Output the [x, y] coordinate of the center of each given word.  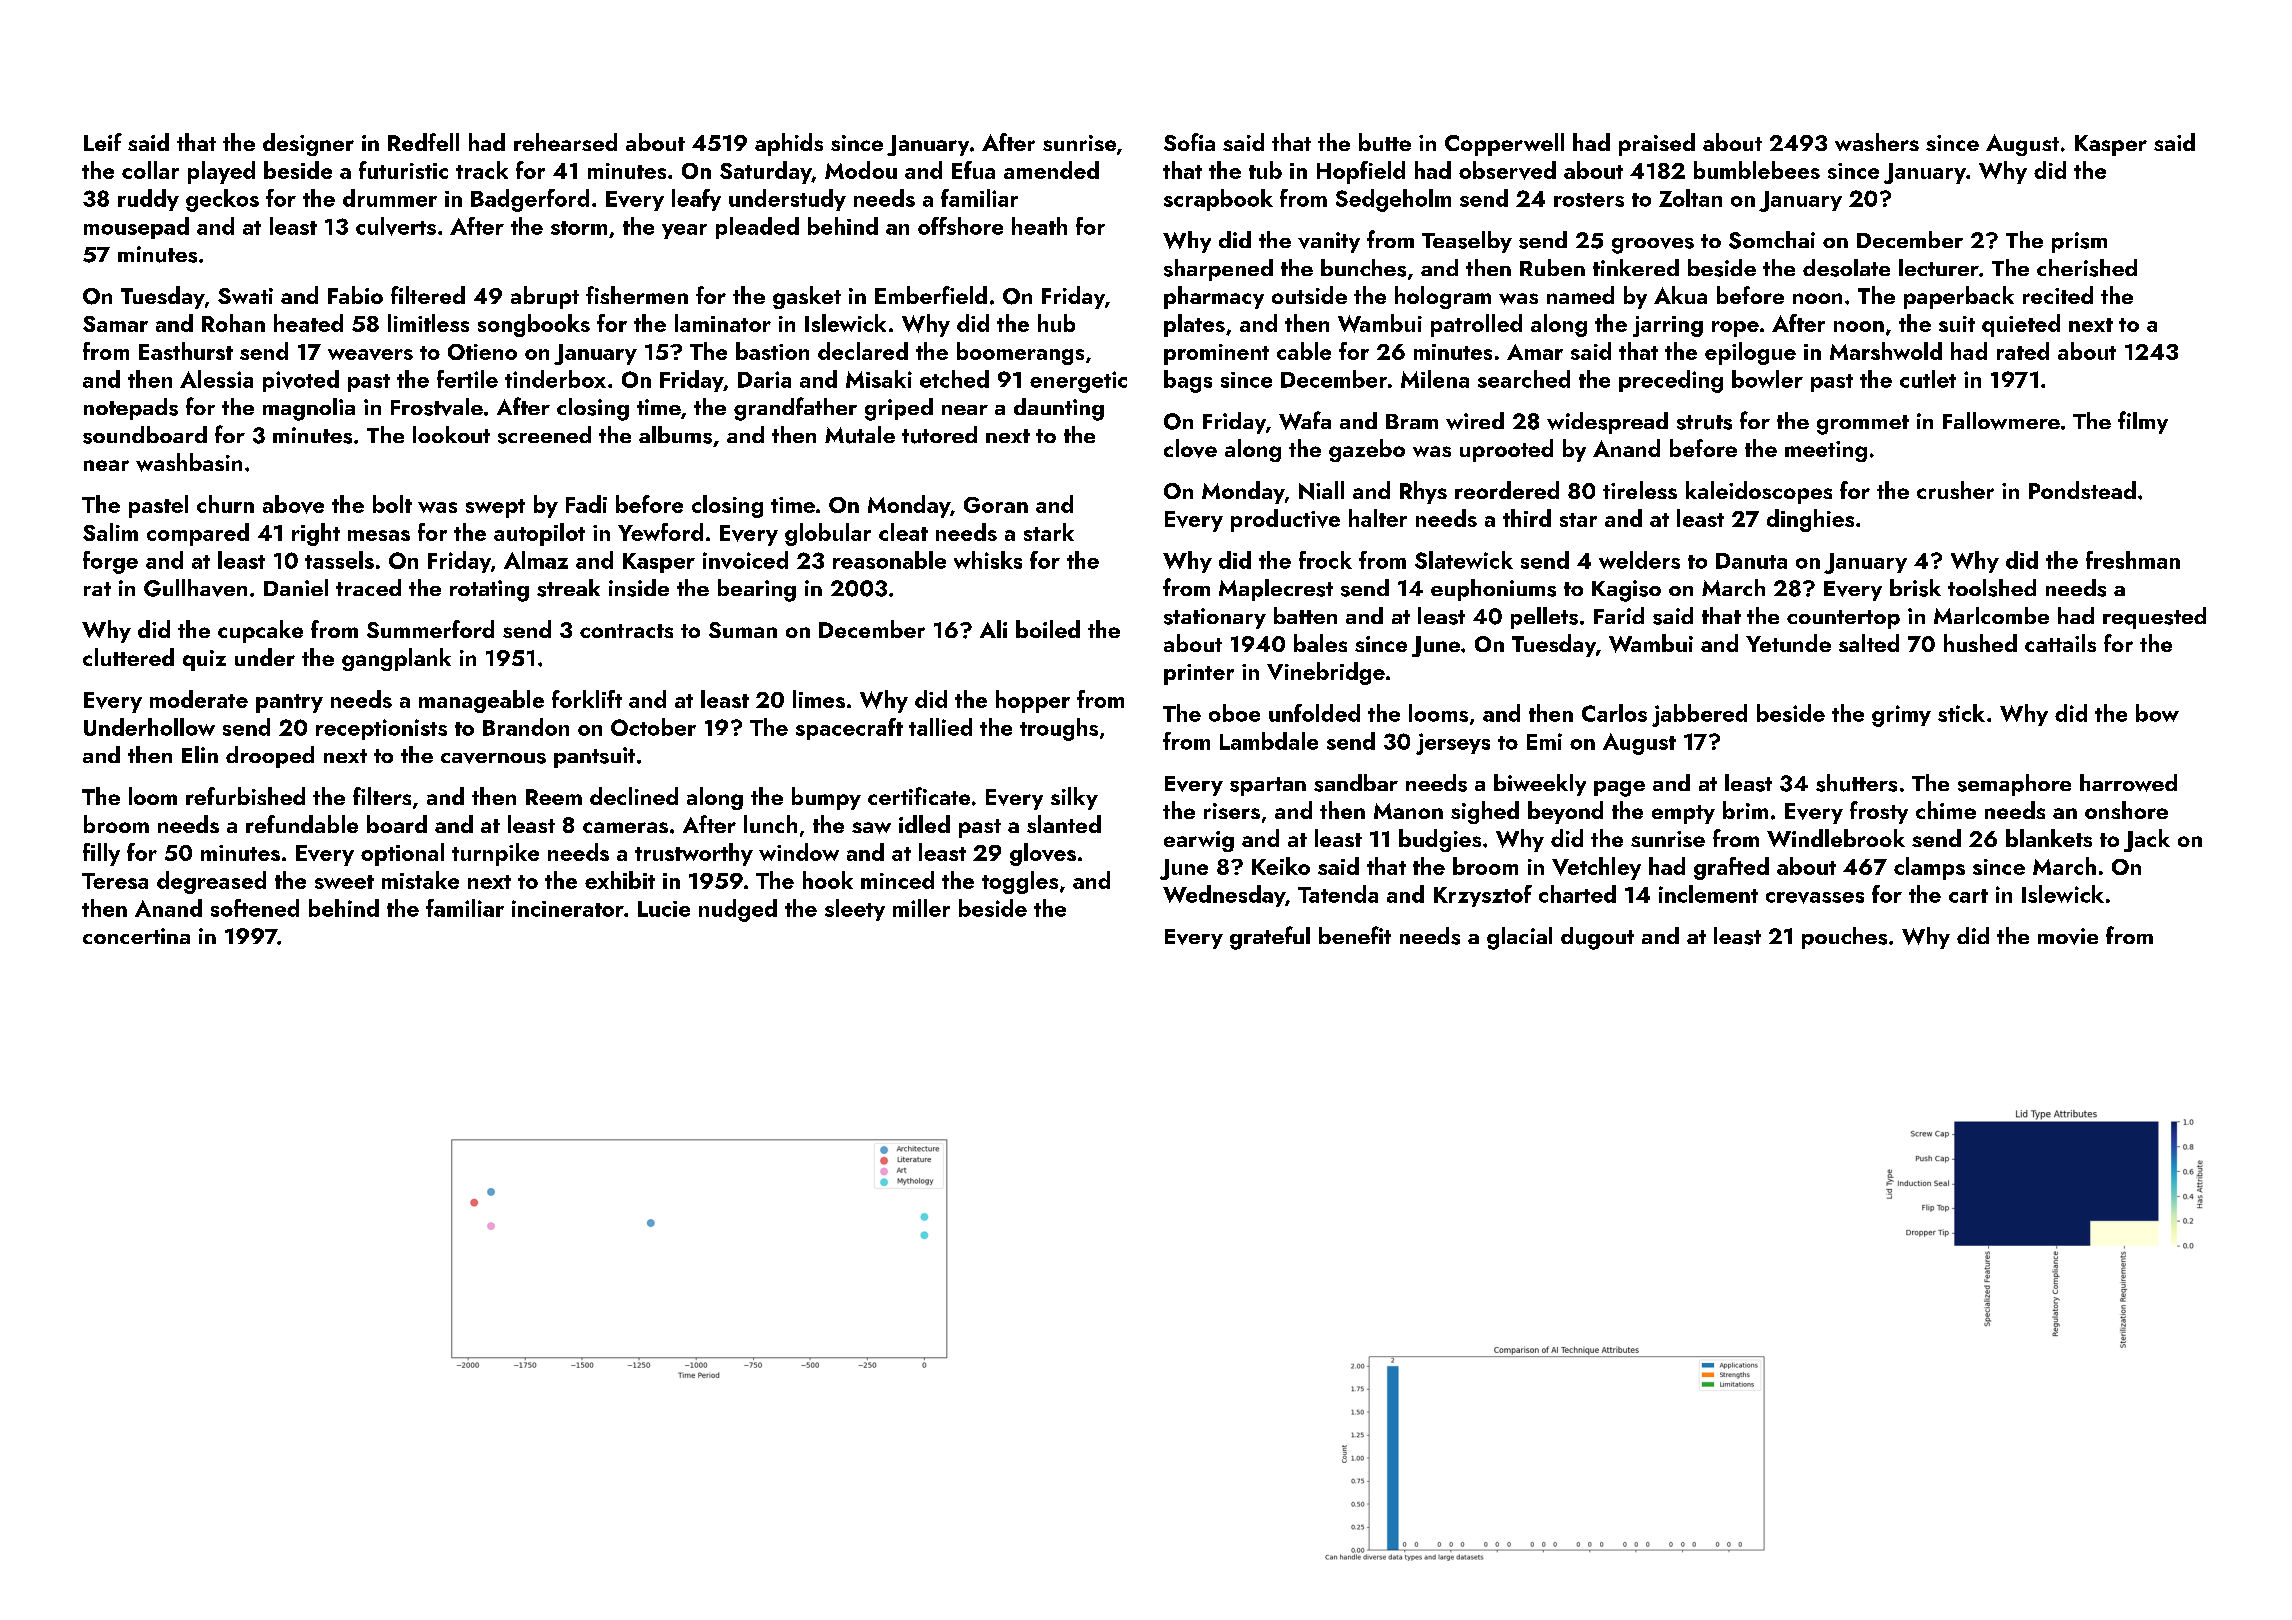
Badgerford [530, 200]
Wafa [1305, 420]
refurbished [245, 796]
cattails [2060, 643]
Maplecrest [1276, 590]
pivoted [301, 381]
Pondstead [2082, 490]
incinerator [568, 908]
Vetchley [1596, 868]
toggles [1020, 882]
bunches [1363, 268]
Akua [1680, 295]
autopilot [539, 534]
